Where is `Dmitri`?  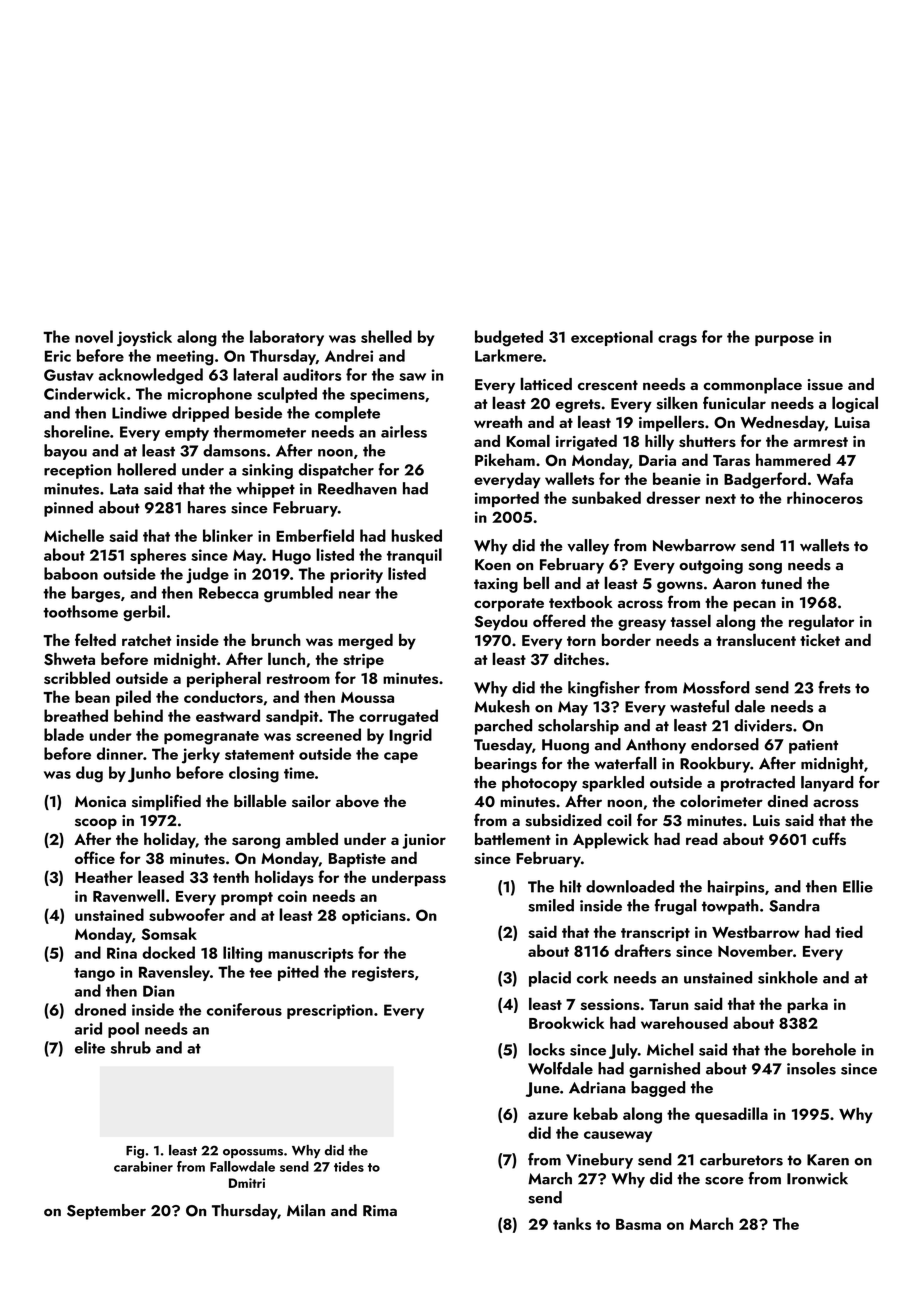
Dmitri is located at coordinates (247, 1183).
